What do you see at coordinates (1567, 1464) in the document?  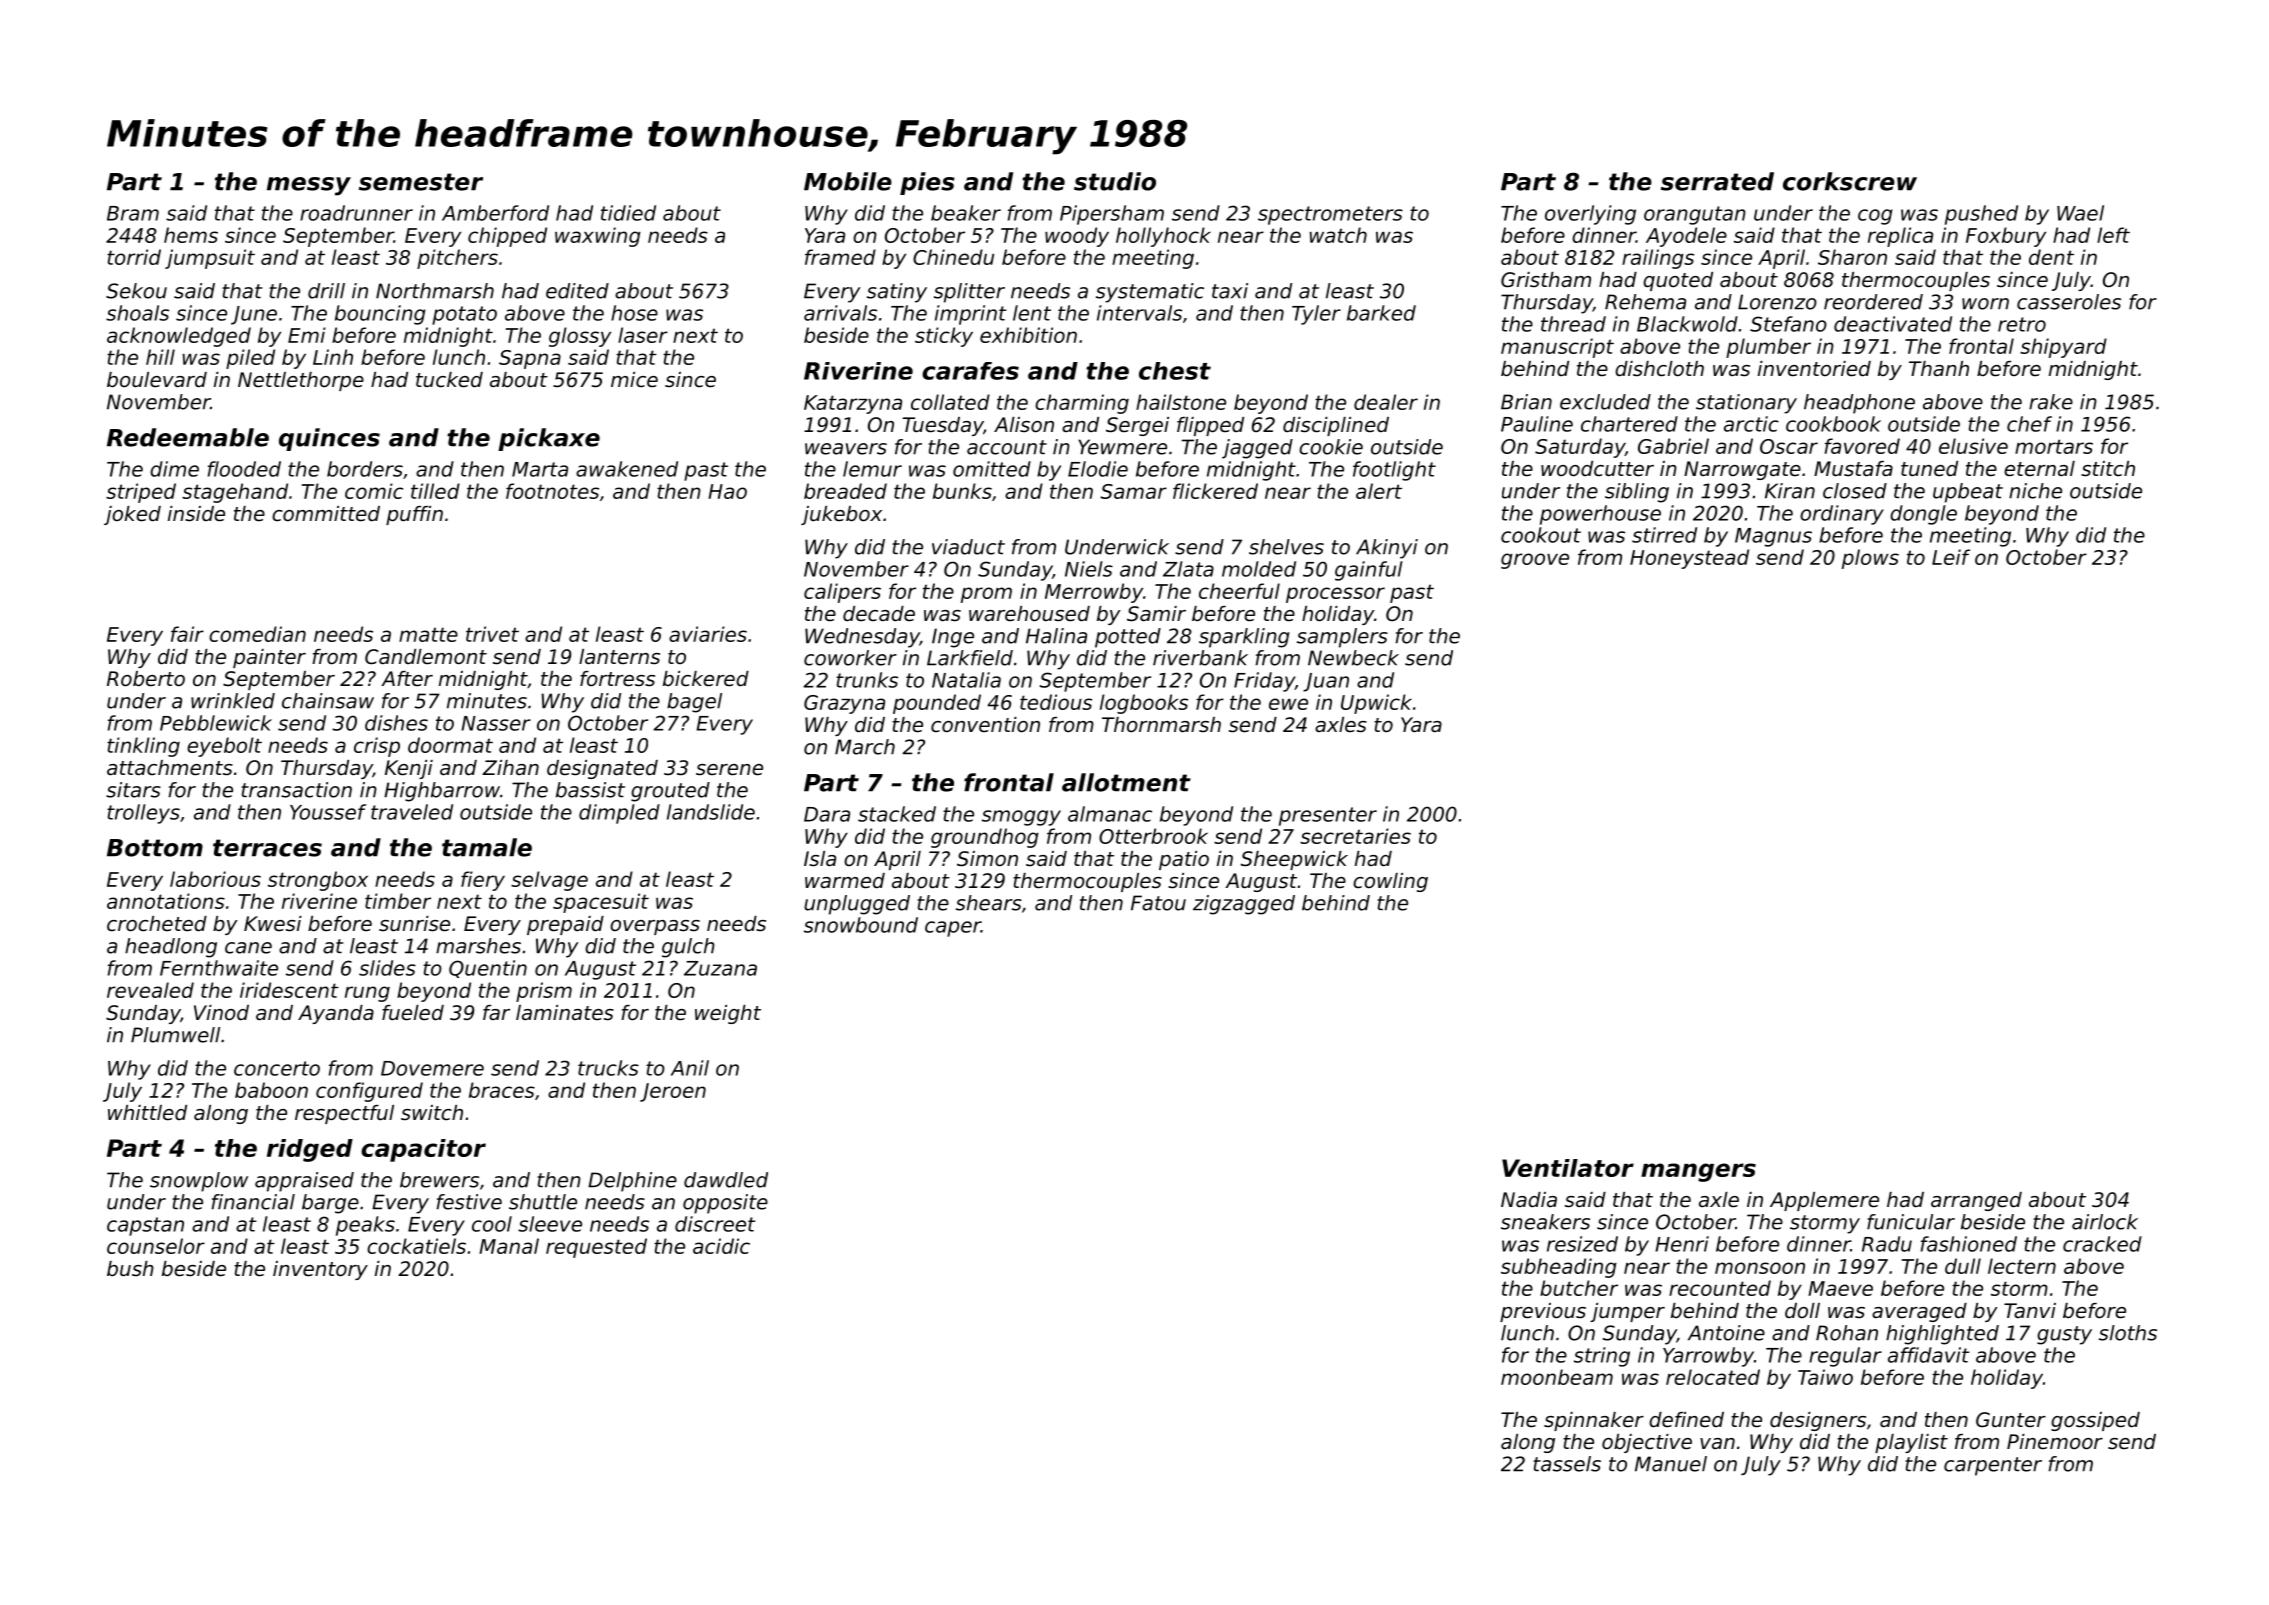 I see `tassels` at bounding box center [1567, 1464].
